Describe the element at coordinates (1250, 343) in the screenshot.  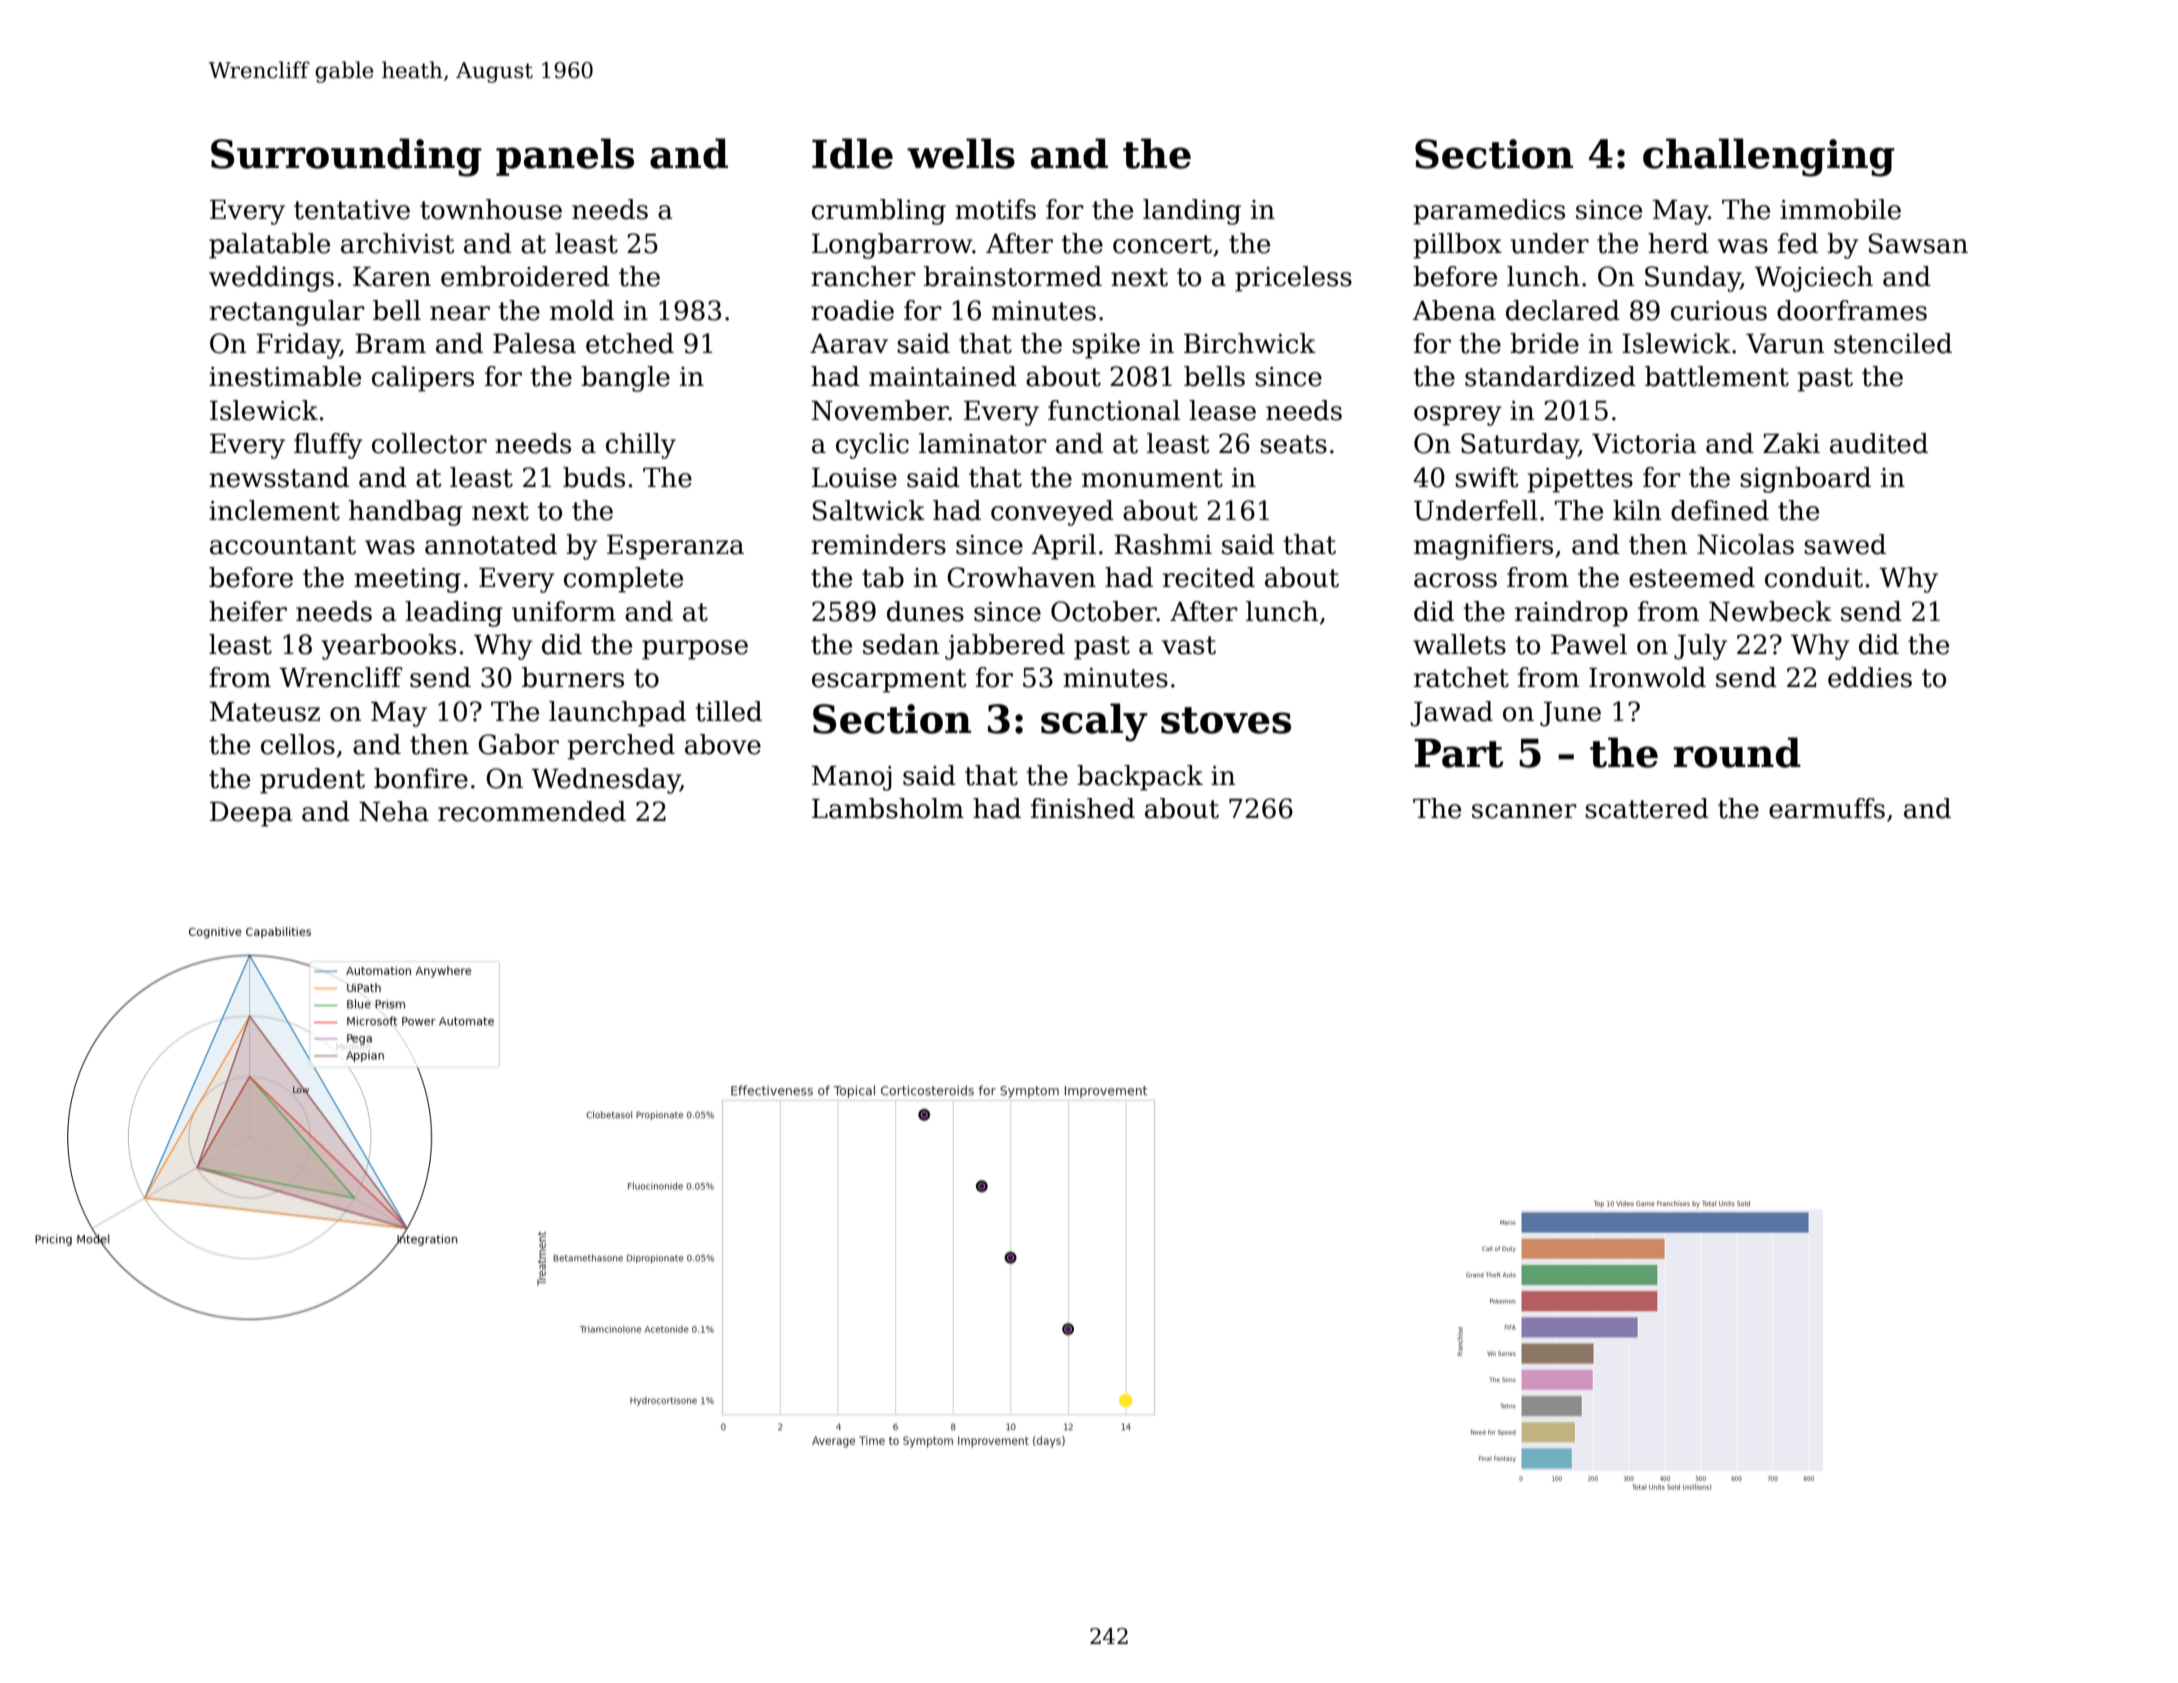
I see `Birchwick` at that location.
